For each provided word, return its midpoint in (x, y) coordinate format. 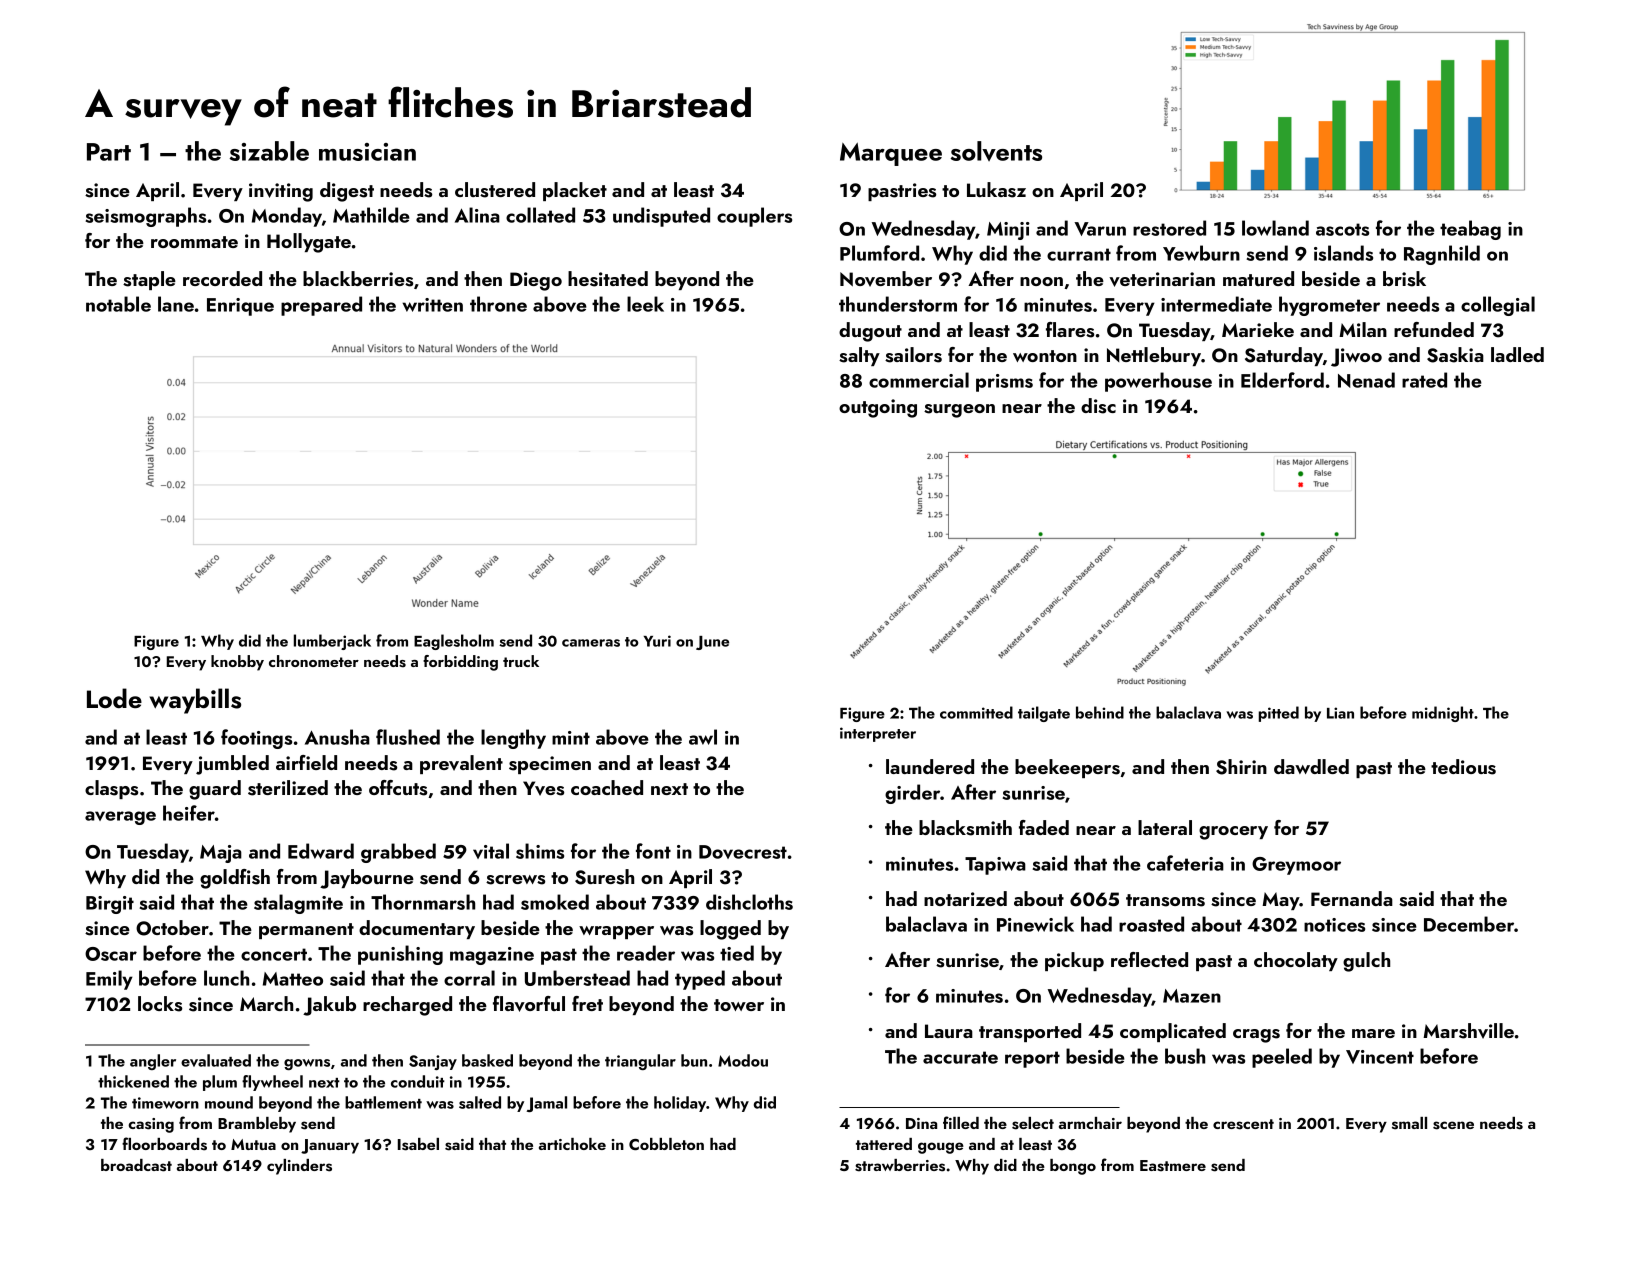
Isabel (418, 1144)
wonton (1045, 356)
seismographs (146, 217)
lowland (1275, 228)
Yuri (657, 641)
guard (215, 790)
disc (1098, 406)
